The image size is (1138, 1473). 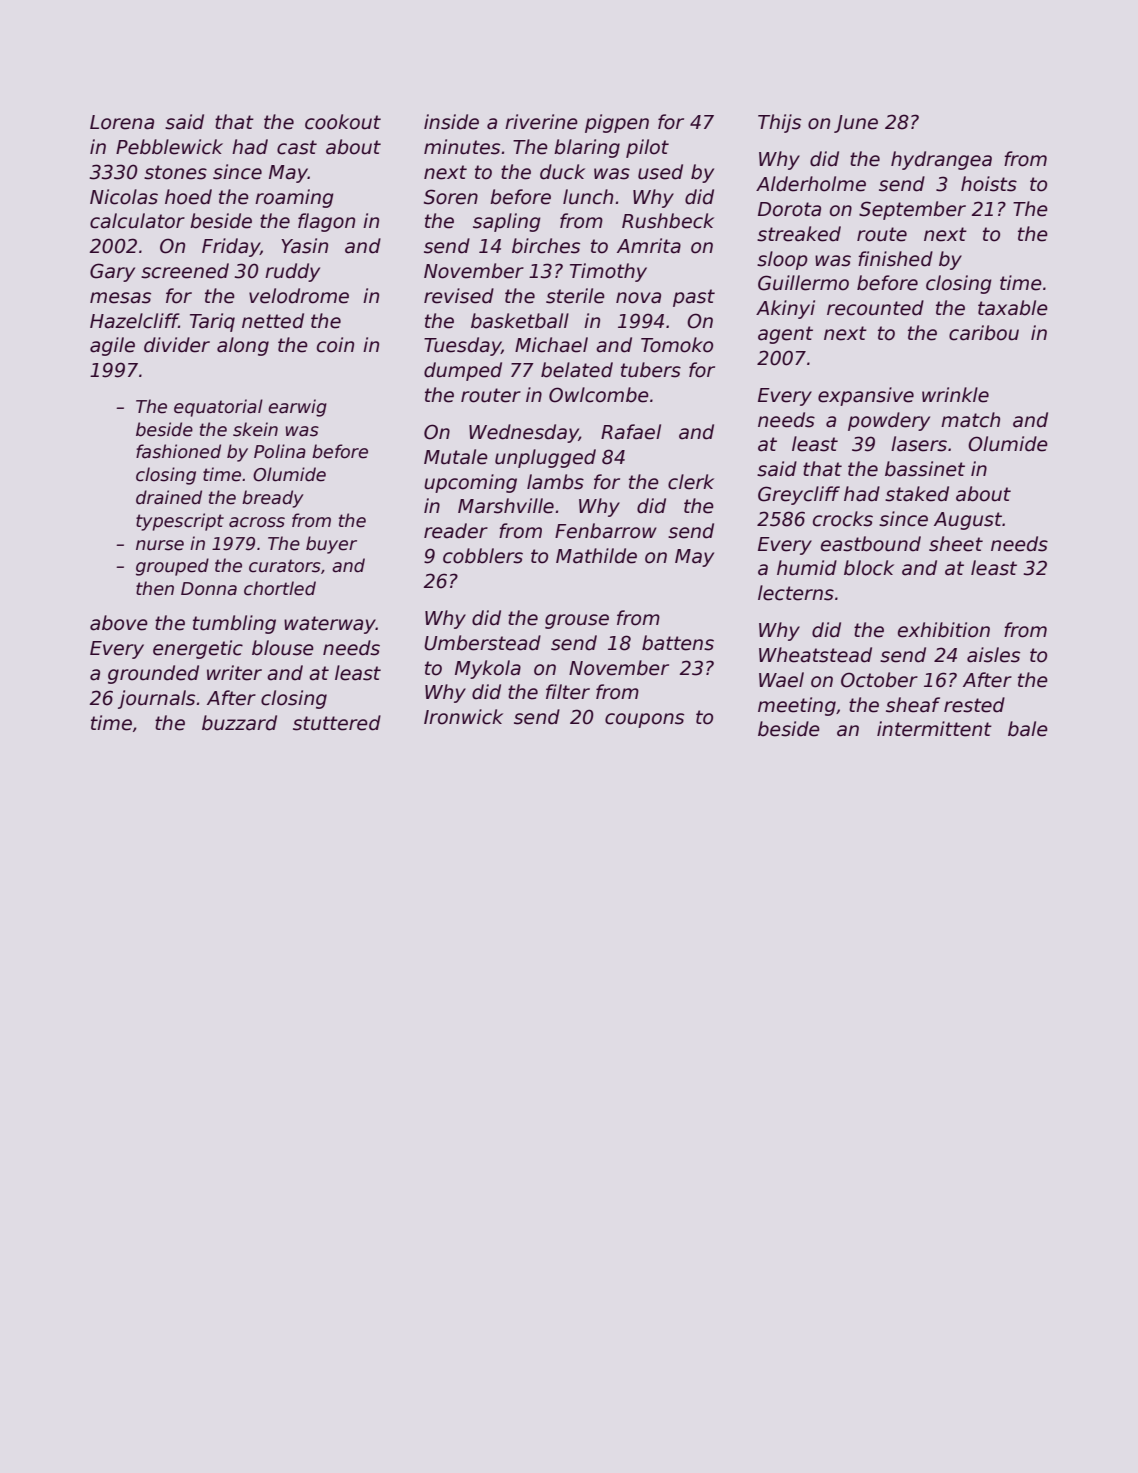 I want to click on August, so click(x=968, y=521).
